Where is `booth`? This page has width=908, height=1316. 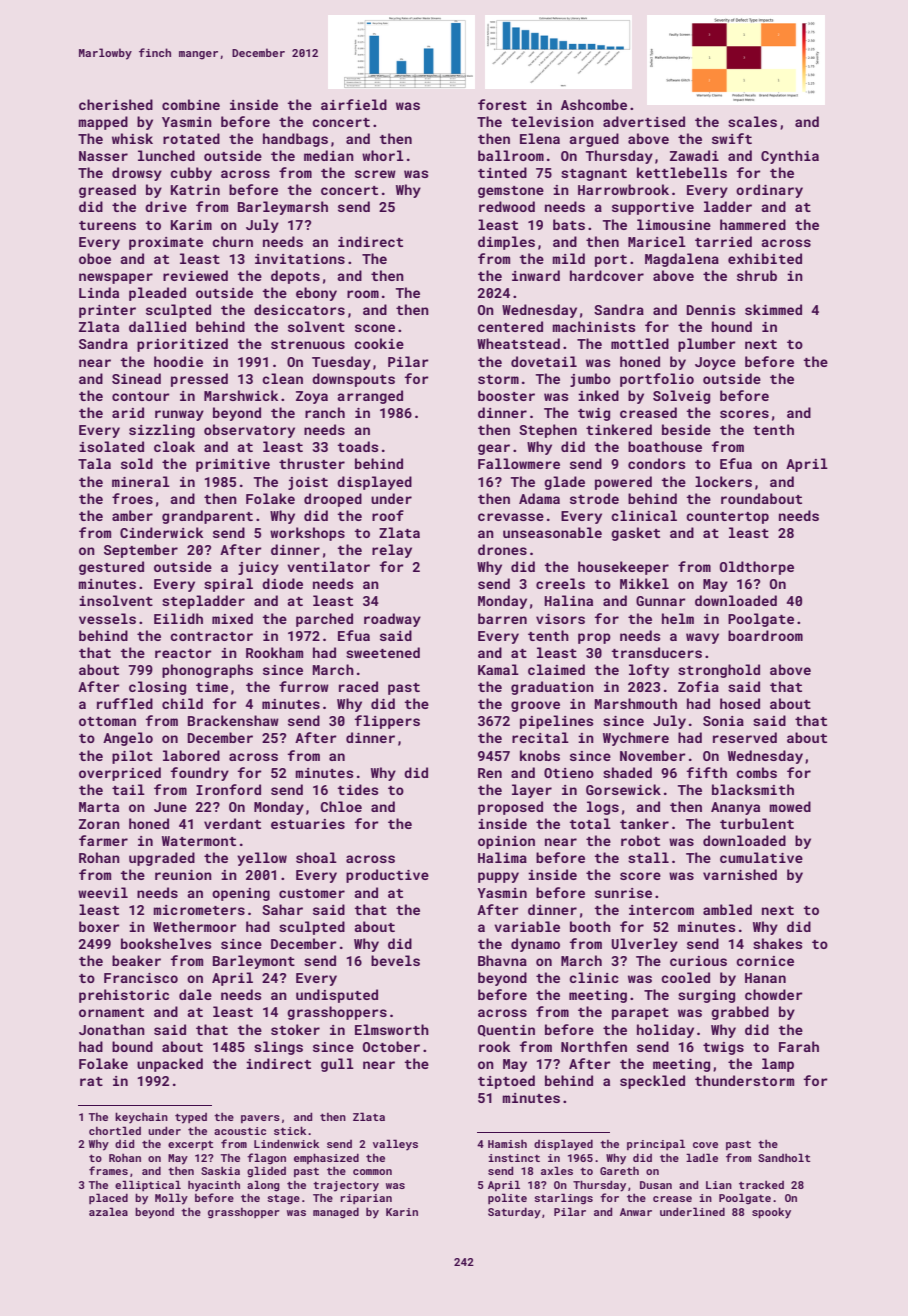 booth is located at coordinates (590, 926).
